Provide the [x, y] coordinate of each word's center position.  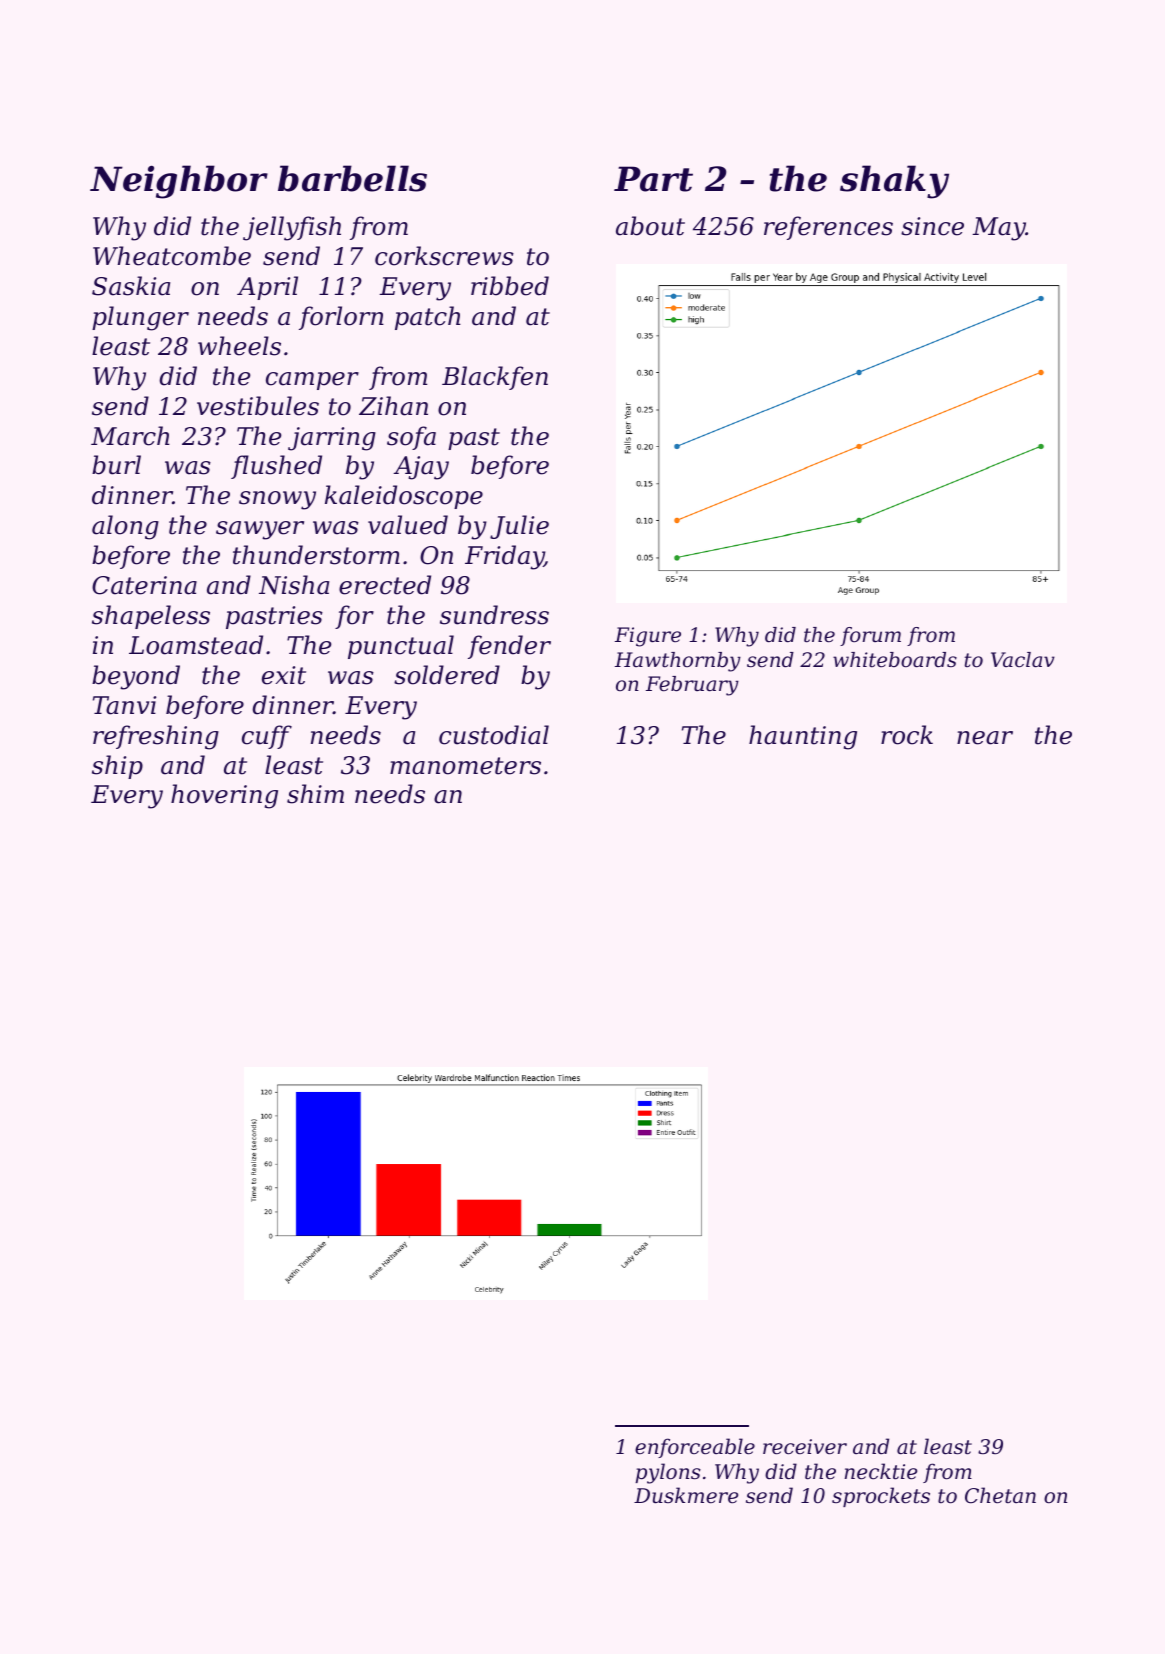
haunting [803, 737]
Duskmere [686, 1495]
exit [284, 675]
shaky [894, 182]
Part [653, 179]
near [985, 738]
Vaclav [1023, 660]
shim [315, 794]
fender [509, 647]
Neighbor [179, 182]
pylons [668, 1473]
